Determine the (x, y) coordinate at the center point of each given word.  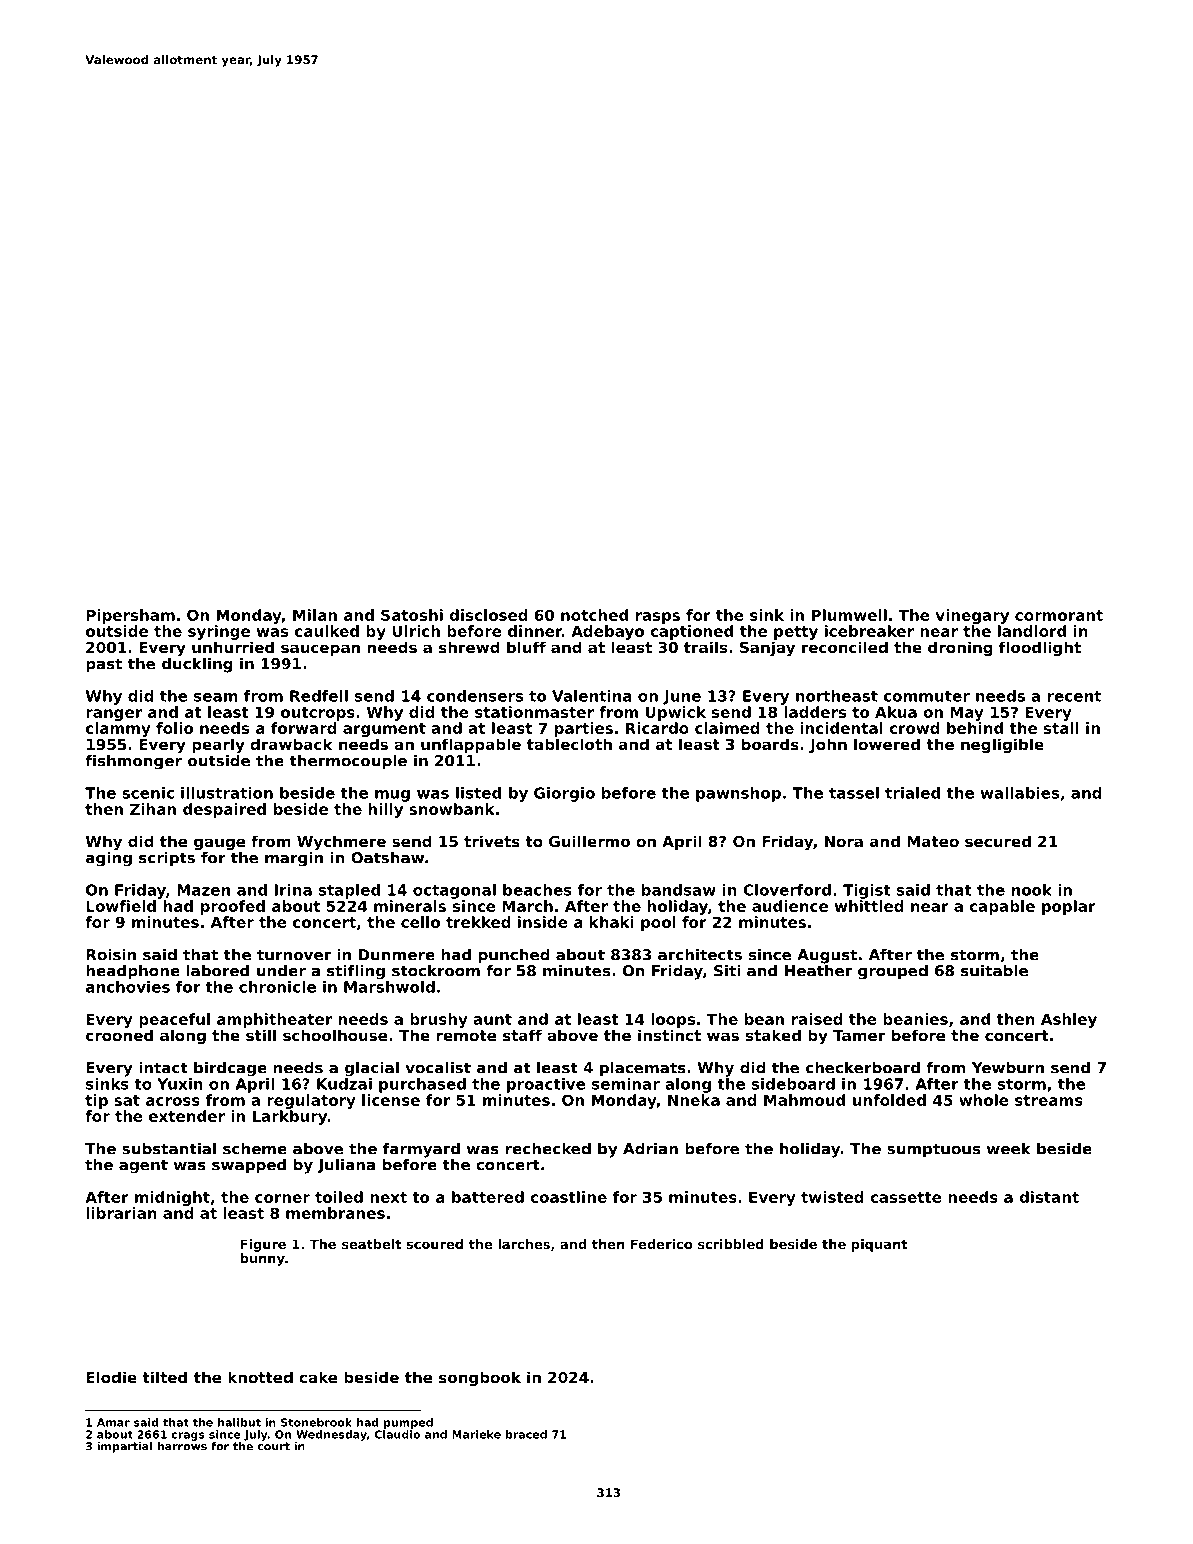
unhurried (233, 647)
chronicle (277, 987)
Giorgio (564, 794)
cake (318, 1377)
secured (998, 841)
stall (1061, 728)
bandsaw (679, 890)
